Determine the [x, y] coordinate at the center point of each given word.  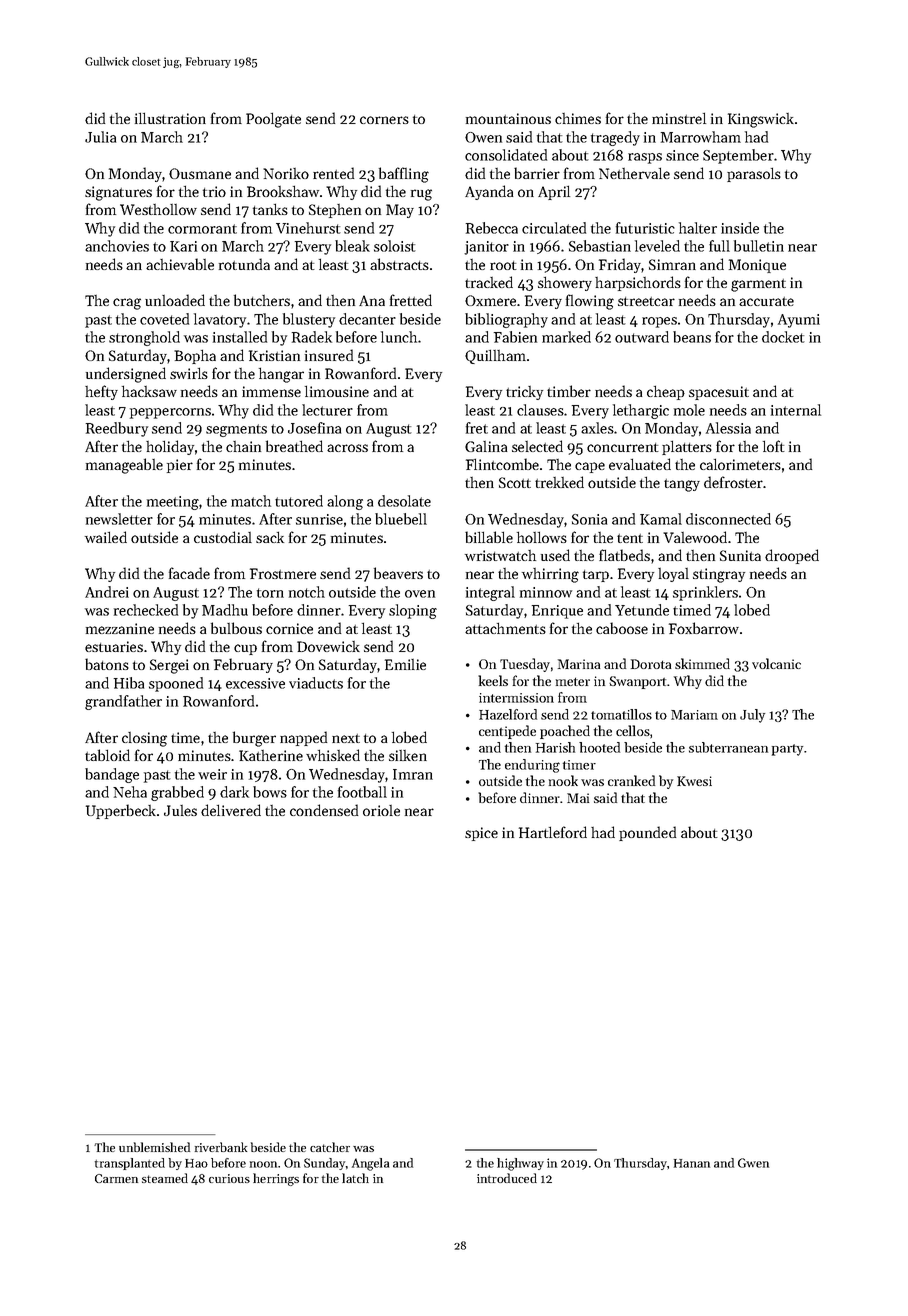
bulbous [236, 628]
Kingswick [761, 120]
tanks [270, 209]
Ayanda [489, 192]
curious [229, 1178]
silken [408, 755]
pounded [647, 833]
